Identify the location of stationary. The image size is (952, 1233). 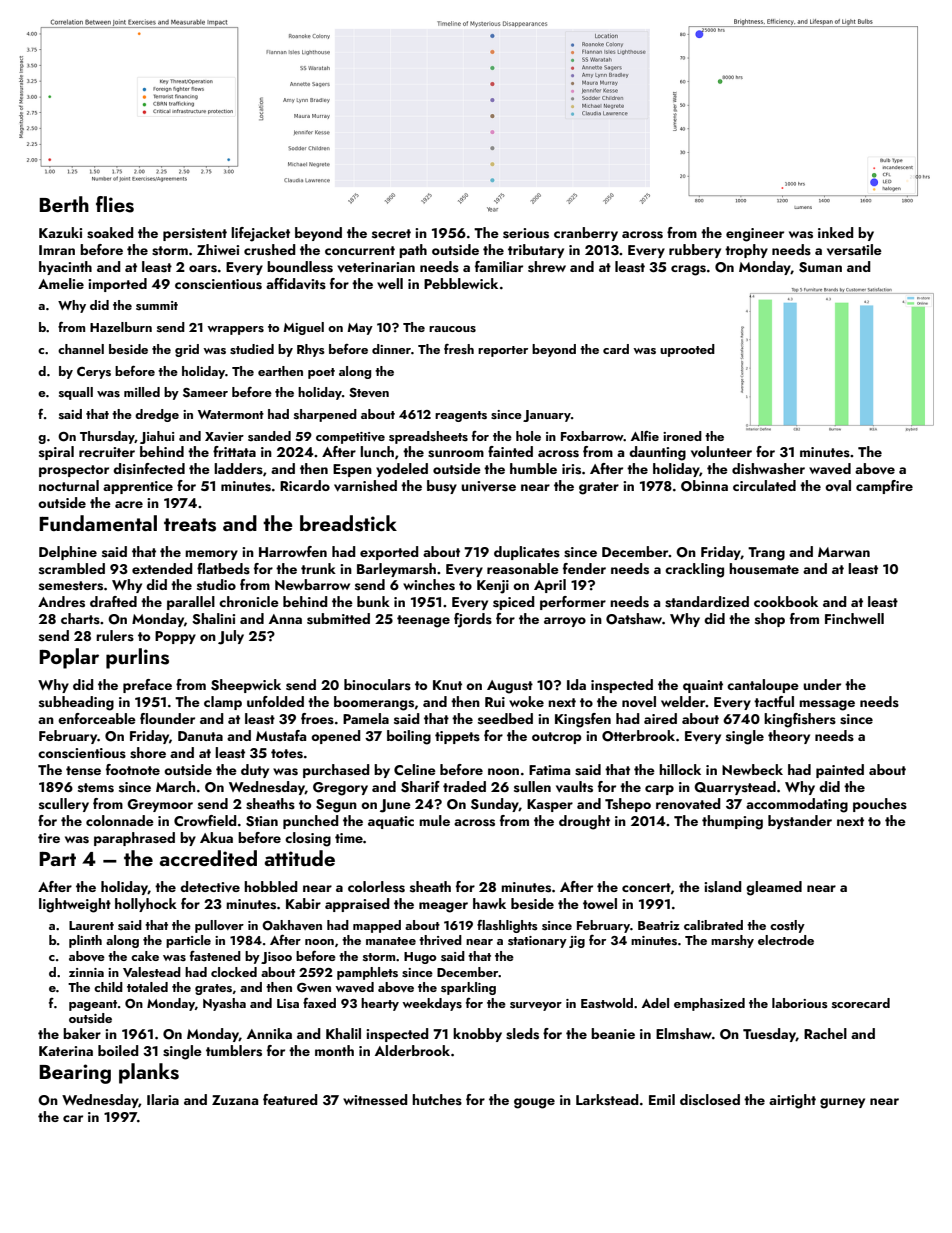
(537, 942).
